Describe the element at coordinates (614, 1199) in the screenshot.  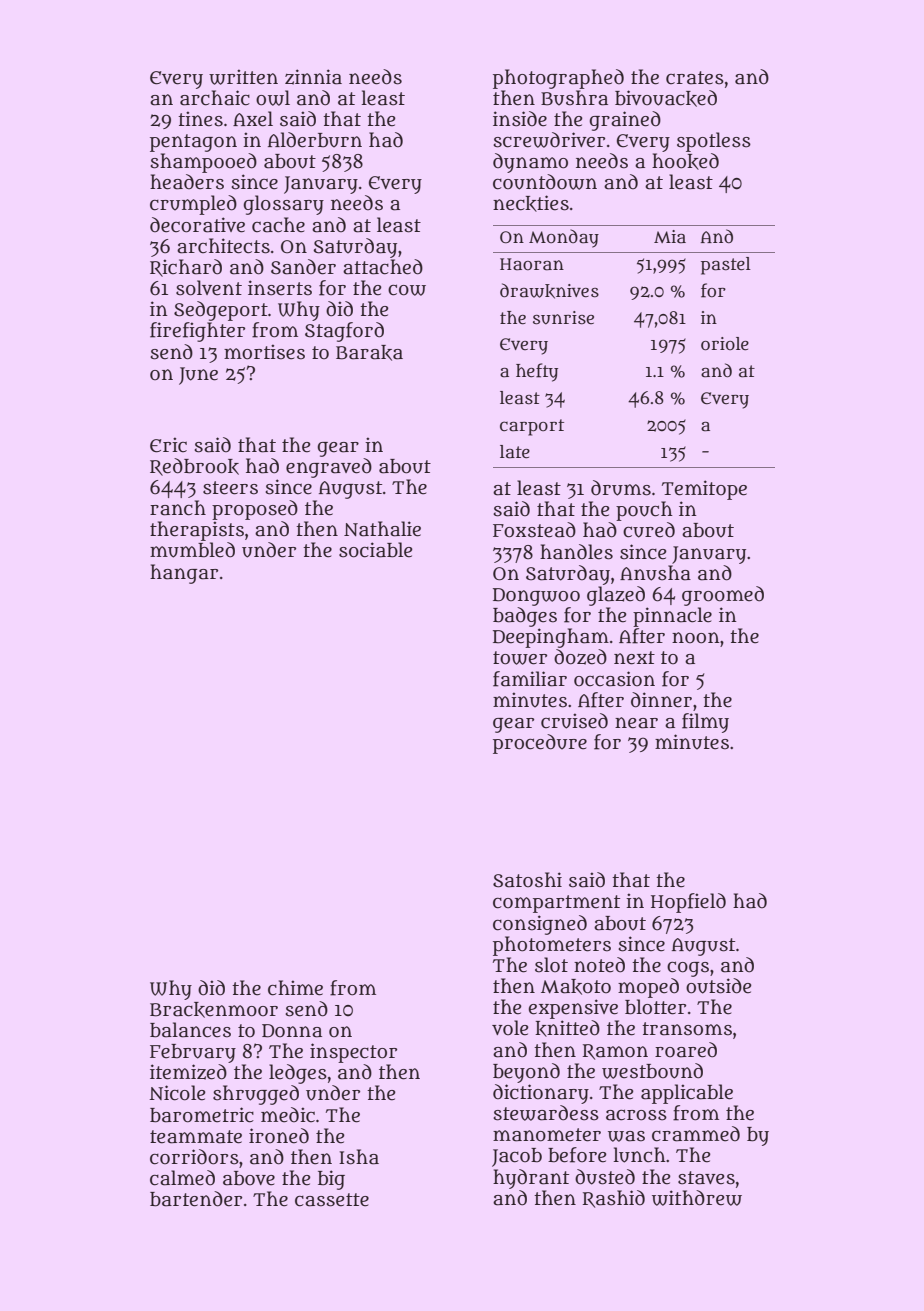
I see `Rashid` at that location.
